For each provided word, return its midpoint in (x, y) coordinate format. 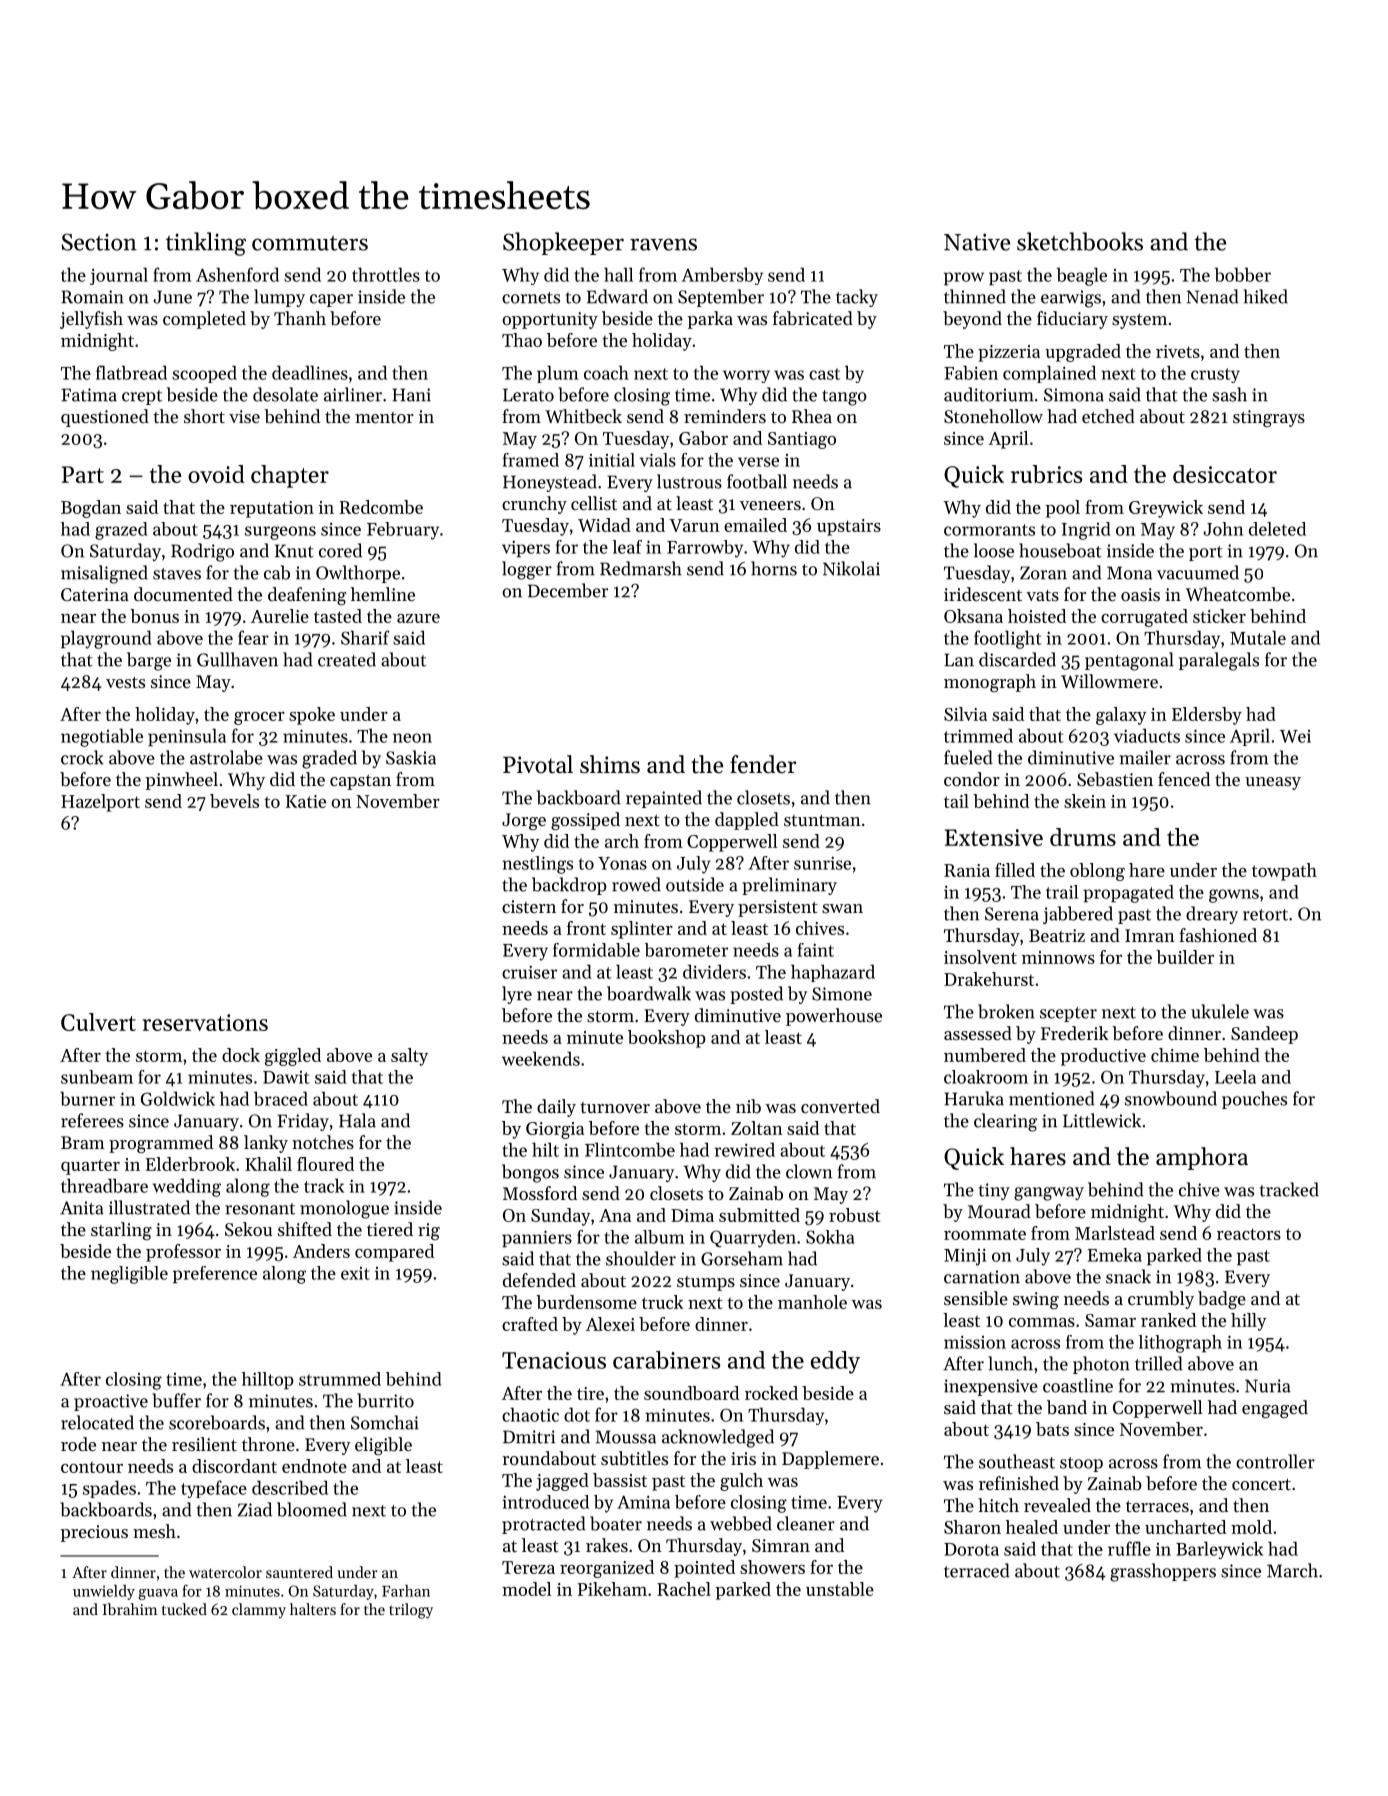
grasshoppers (1163, 1572)
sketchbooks (1080, 241)
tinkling (206, 244)
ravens (663, 244)
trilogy (411, 1611)
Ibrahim (129, 1609)
